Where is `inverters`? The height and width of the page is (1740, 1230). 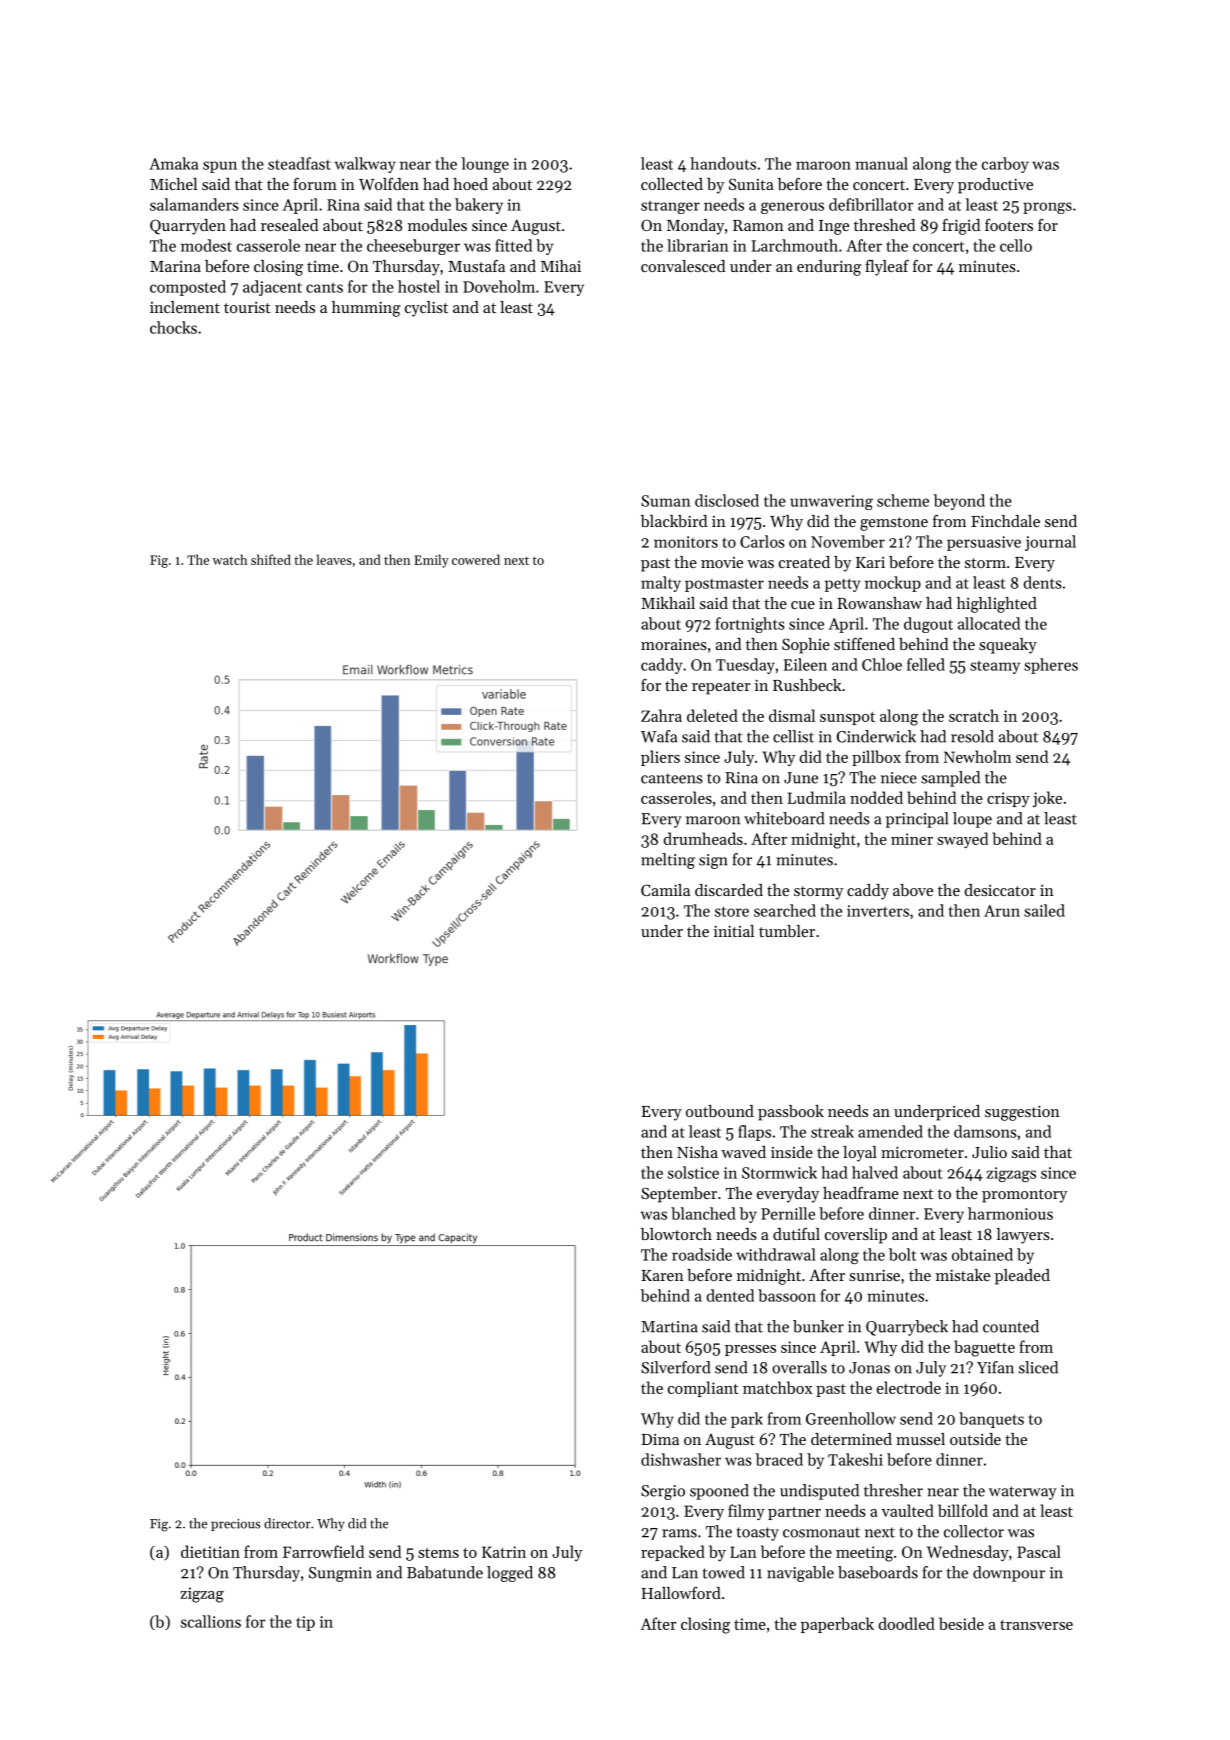 inverters is located at coordinates (878, 911).
